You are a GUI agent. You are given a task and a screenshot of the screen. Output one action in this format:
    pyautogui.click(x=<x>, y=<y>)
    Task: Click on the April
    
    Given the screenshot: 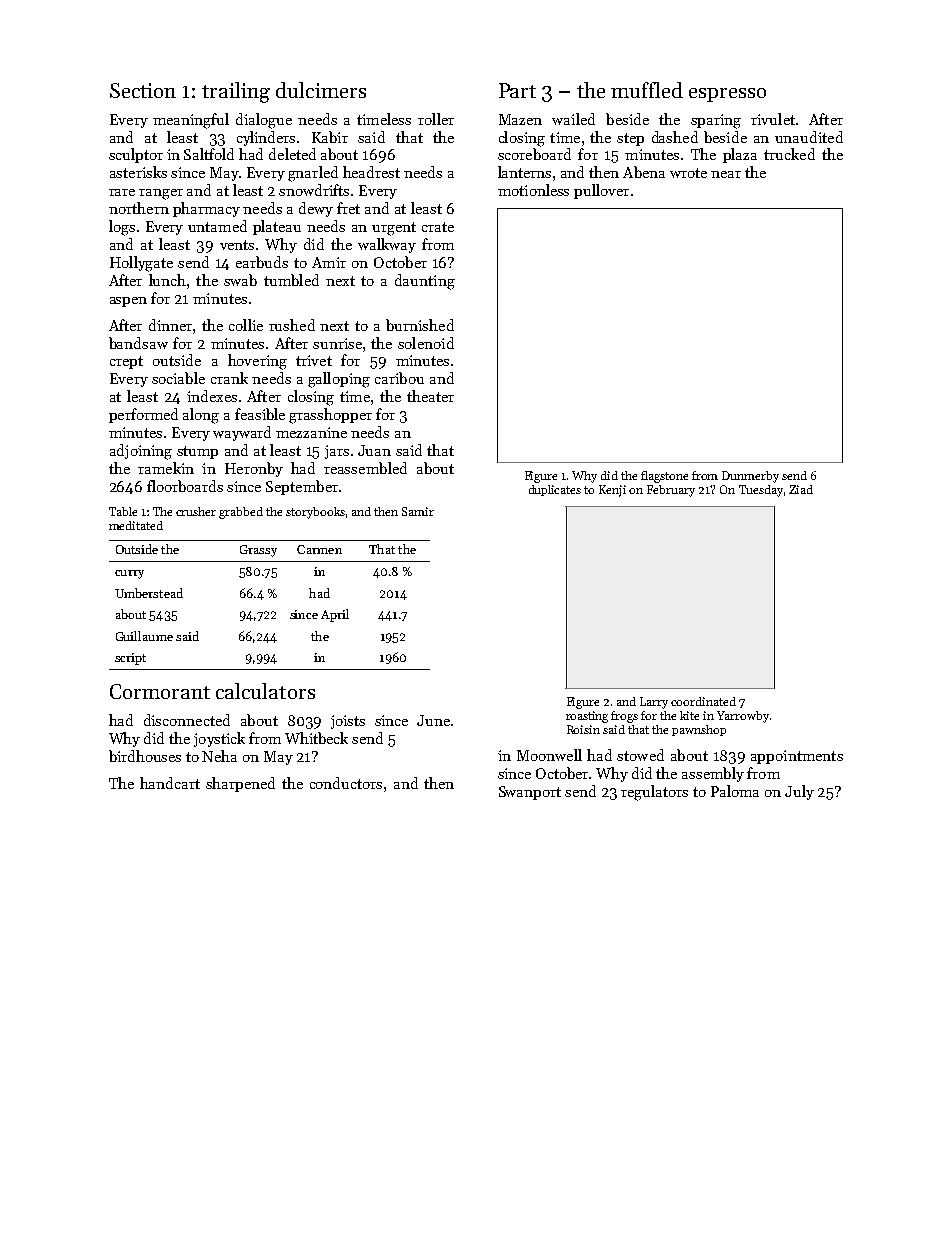 What is the action you would take?
    pyautogui.click(x=335, y=615)
